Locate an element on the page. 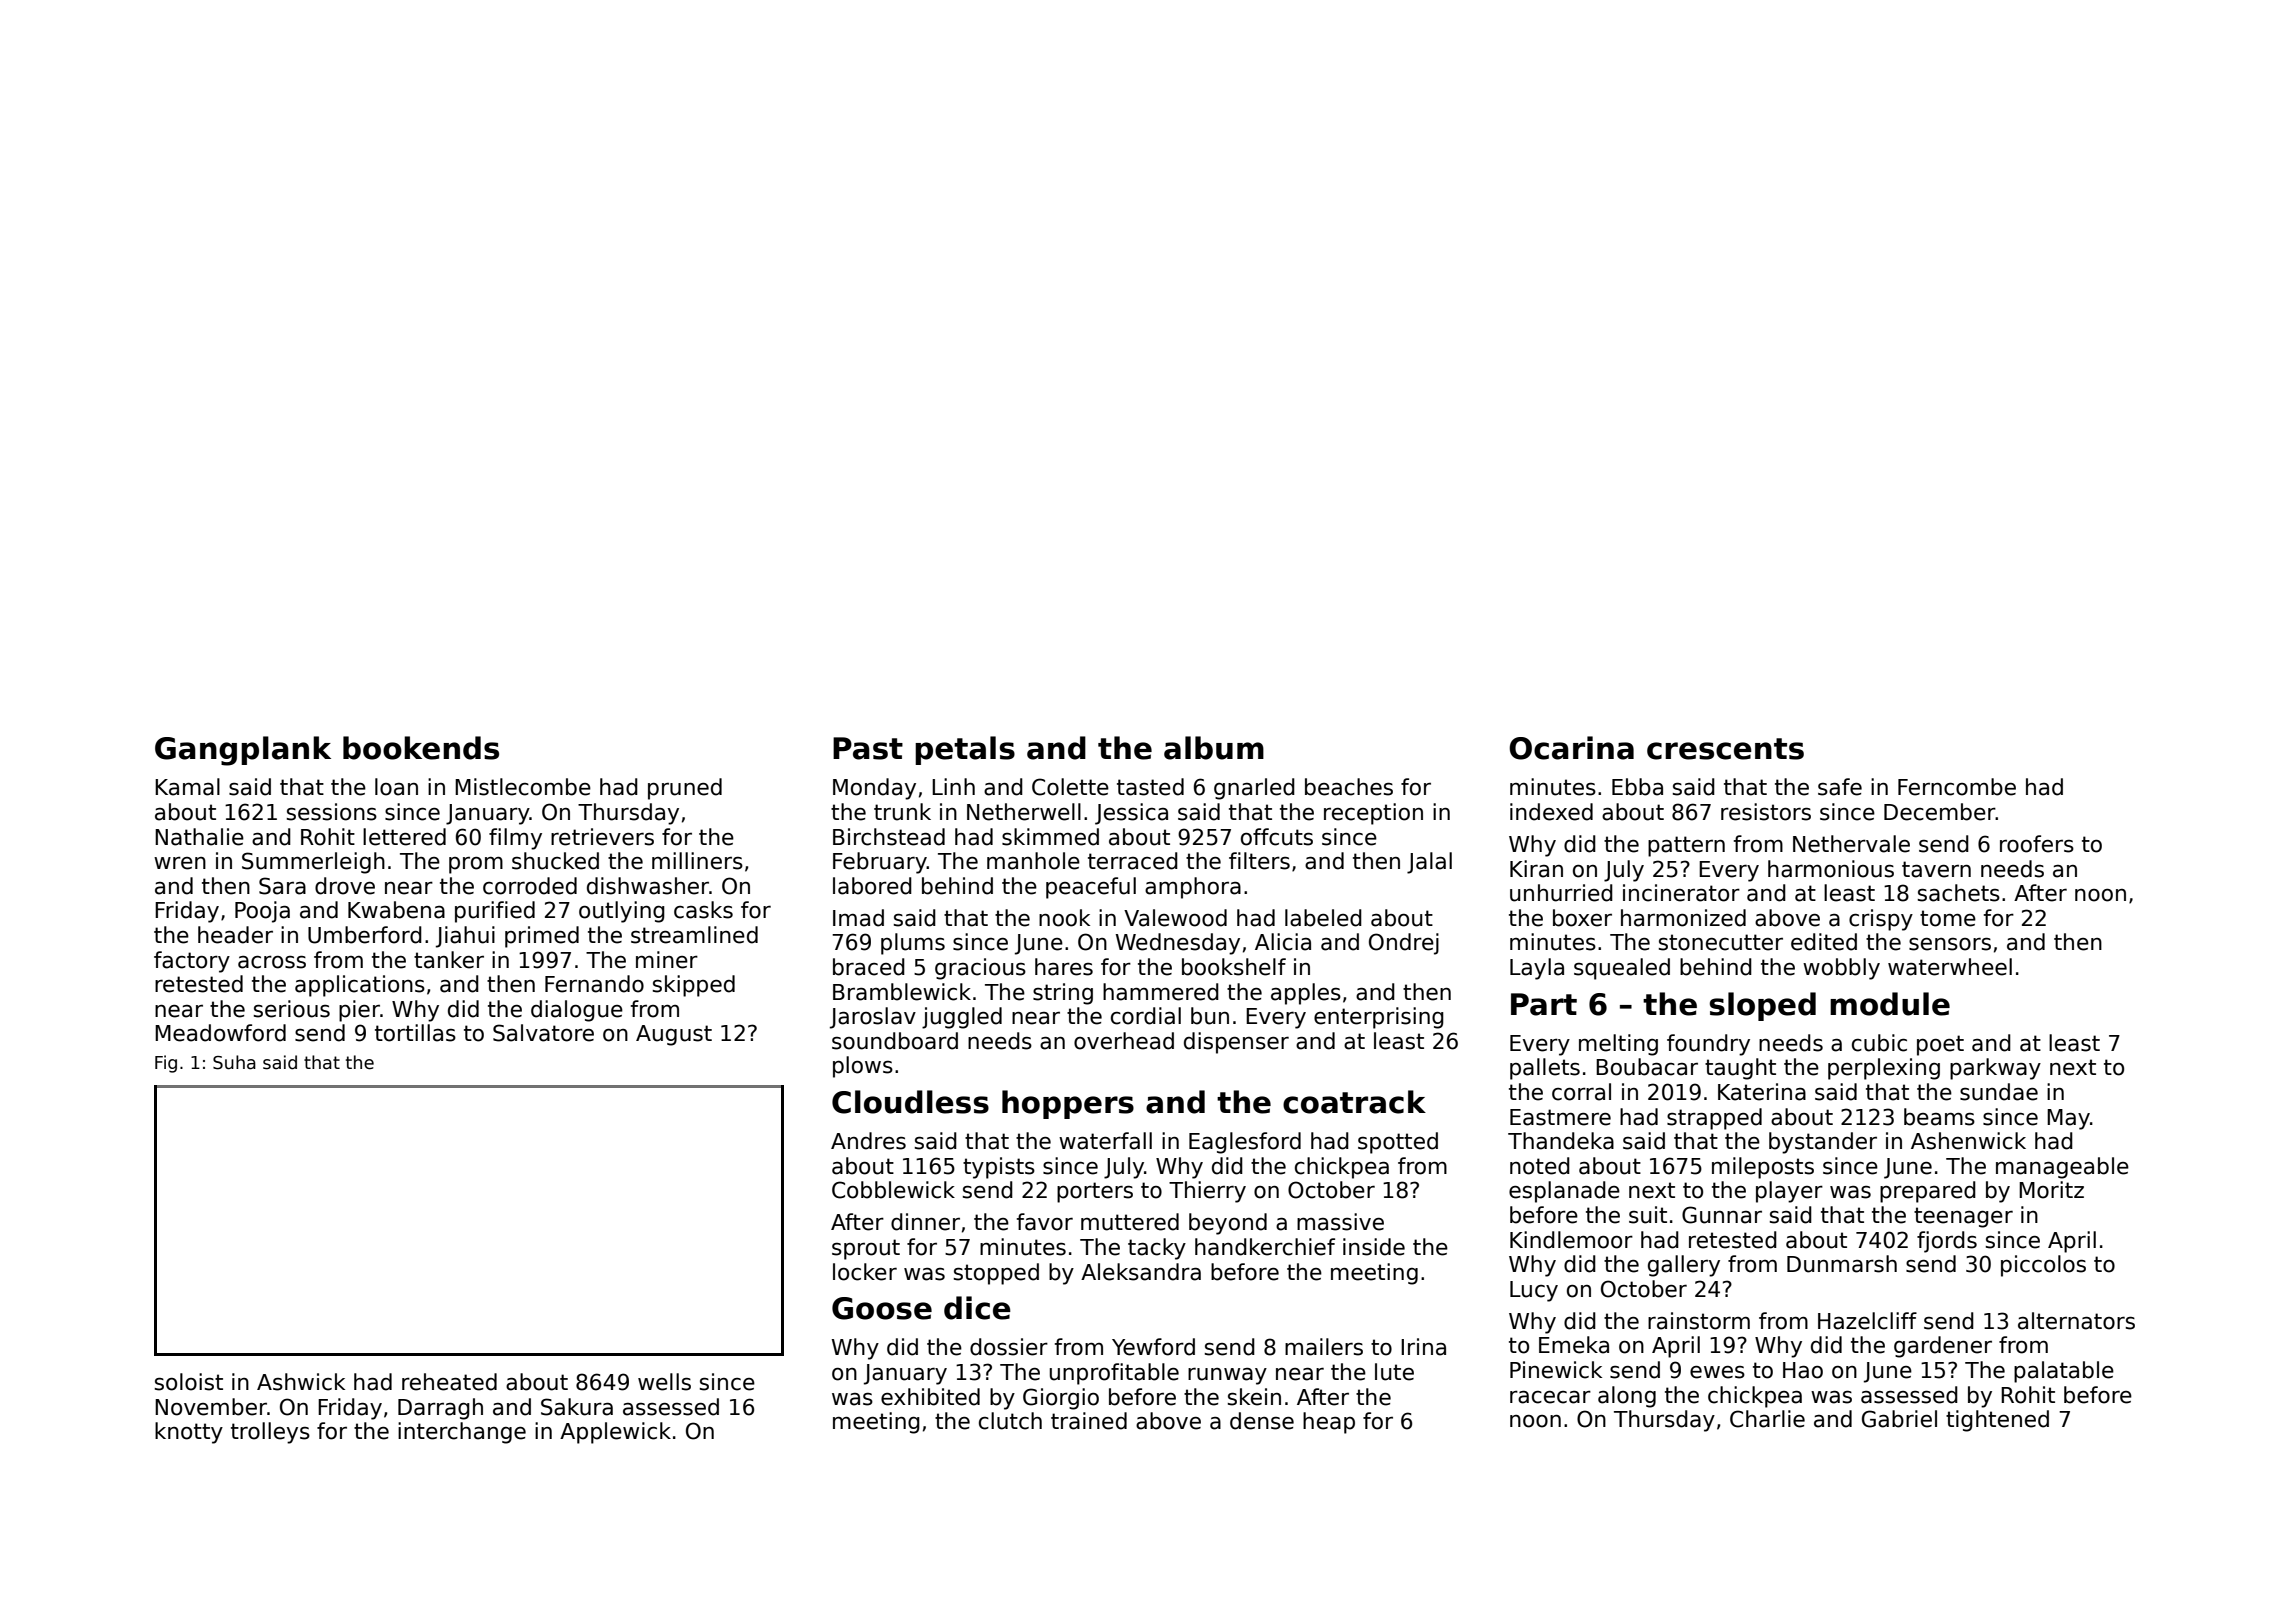 This page has width=2292, height=1620. Summerleigh is located at coordinates (313, 863).
